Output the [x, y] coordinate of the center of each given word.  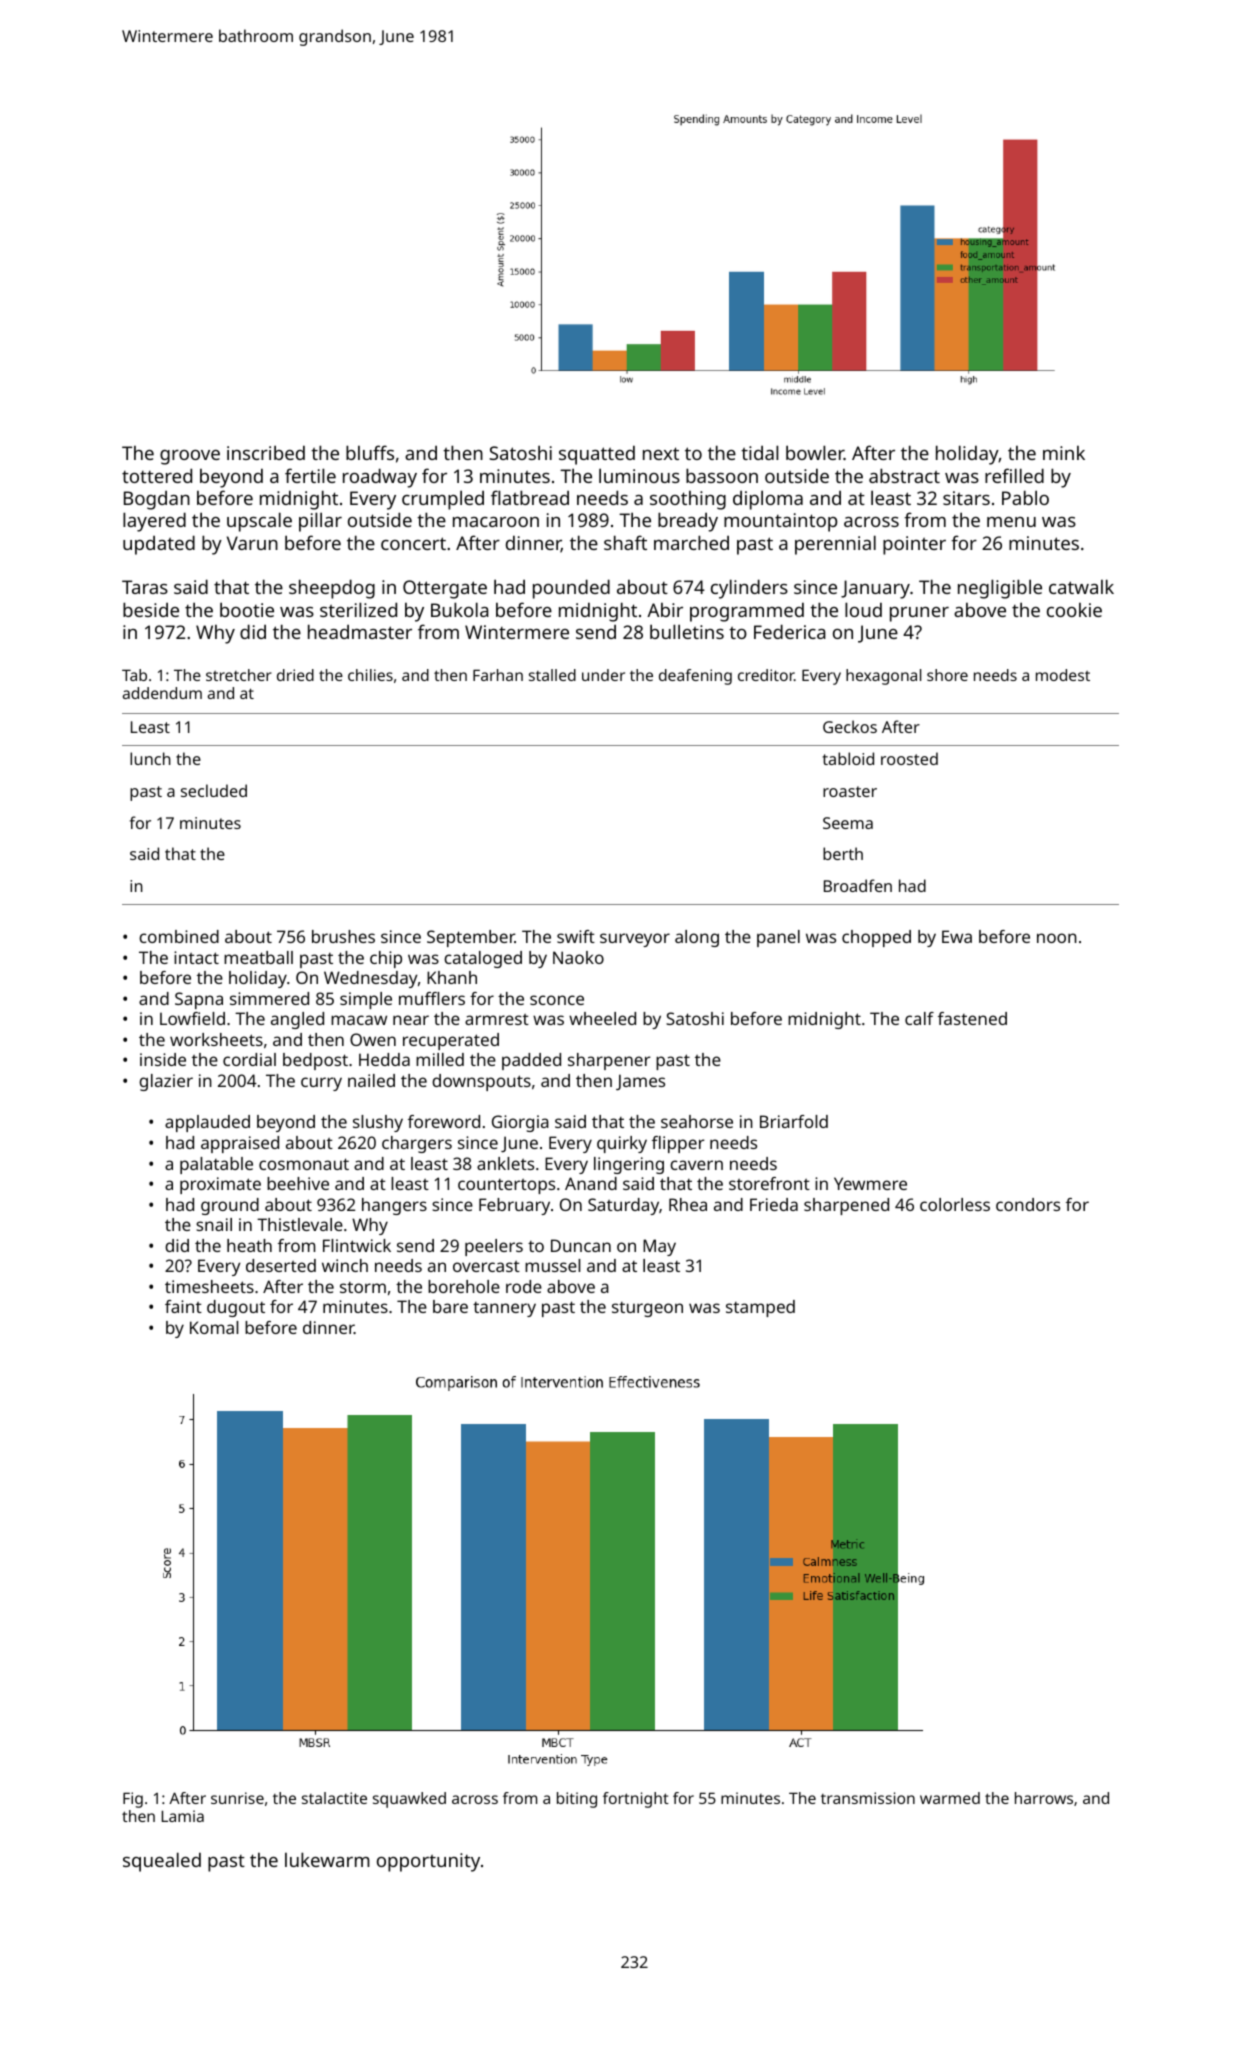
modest [1063, 675]
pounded [571, 589]
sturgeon [647, 1309]
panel [778, 938]
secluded [214, 790]
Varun [252, 543]
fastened [972, 1018]
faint [183, 1306]
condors [1028, 1204]
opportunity [428, 1862]
